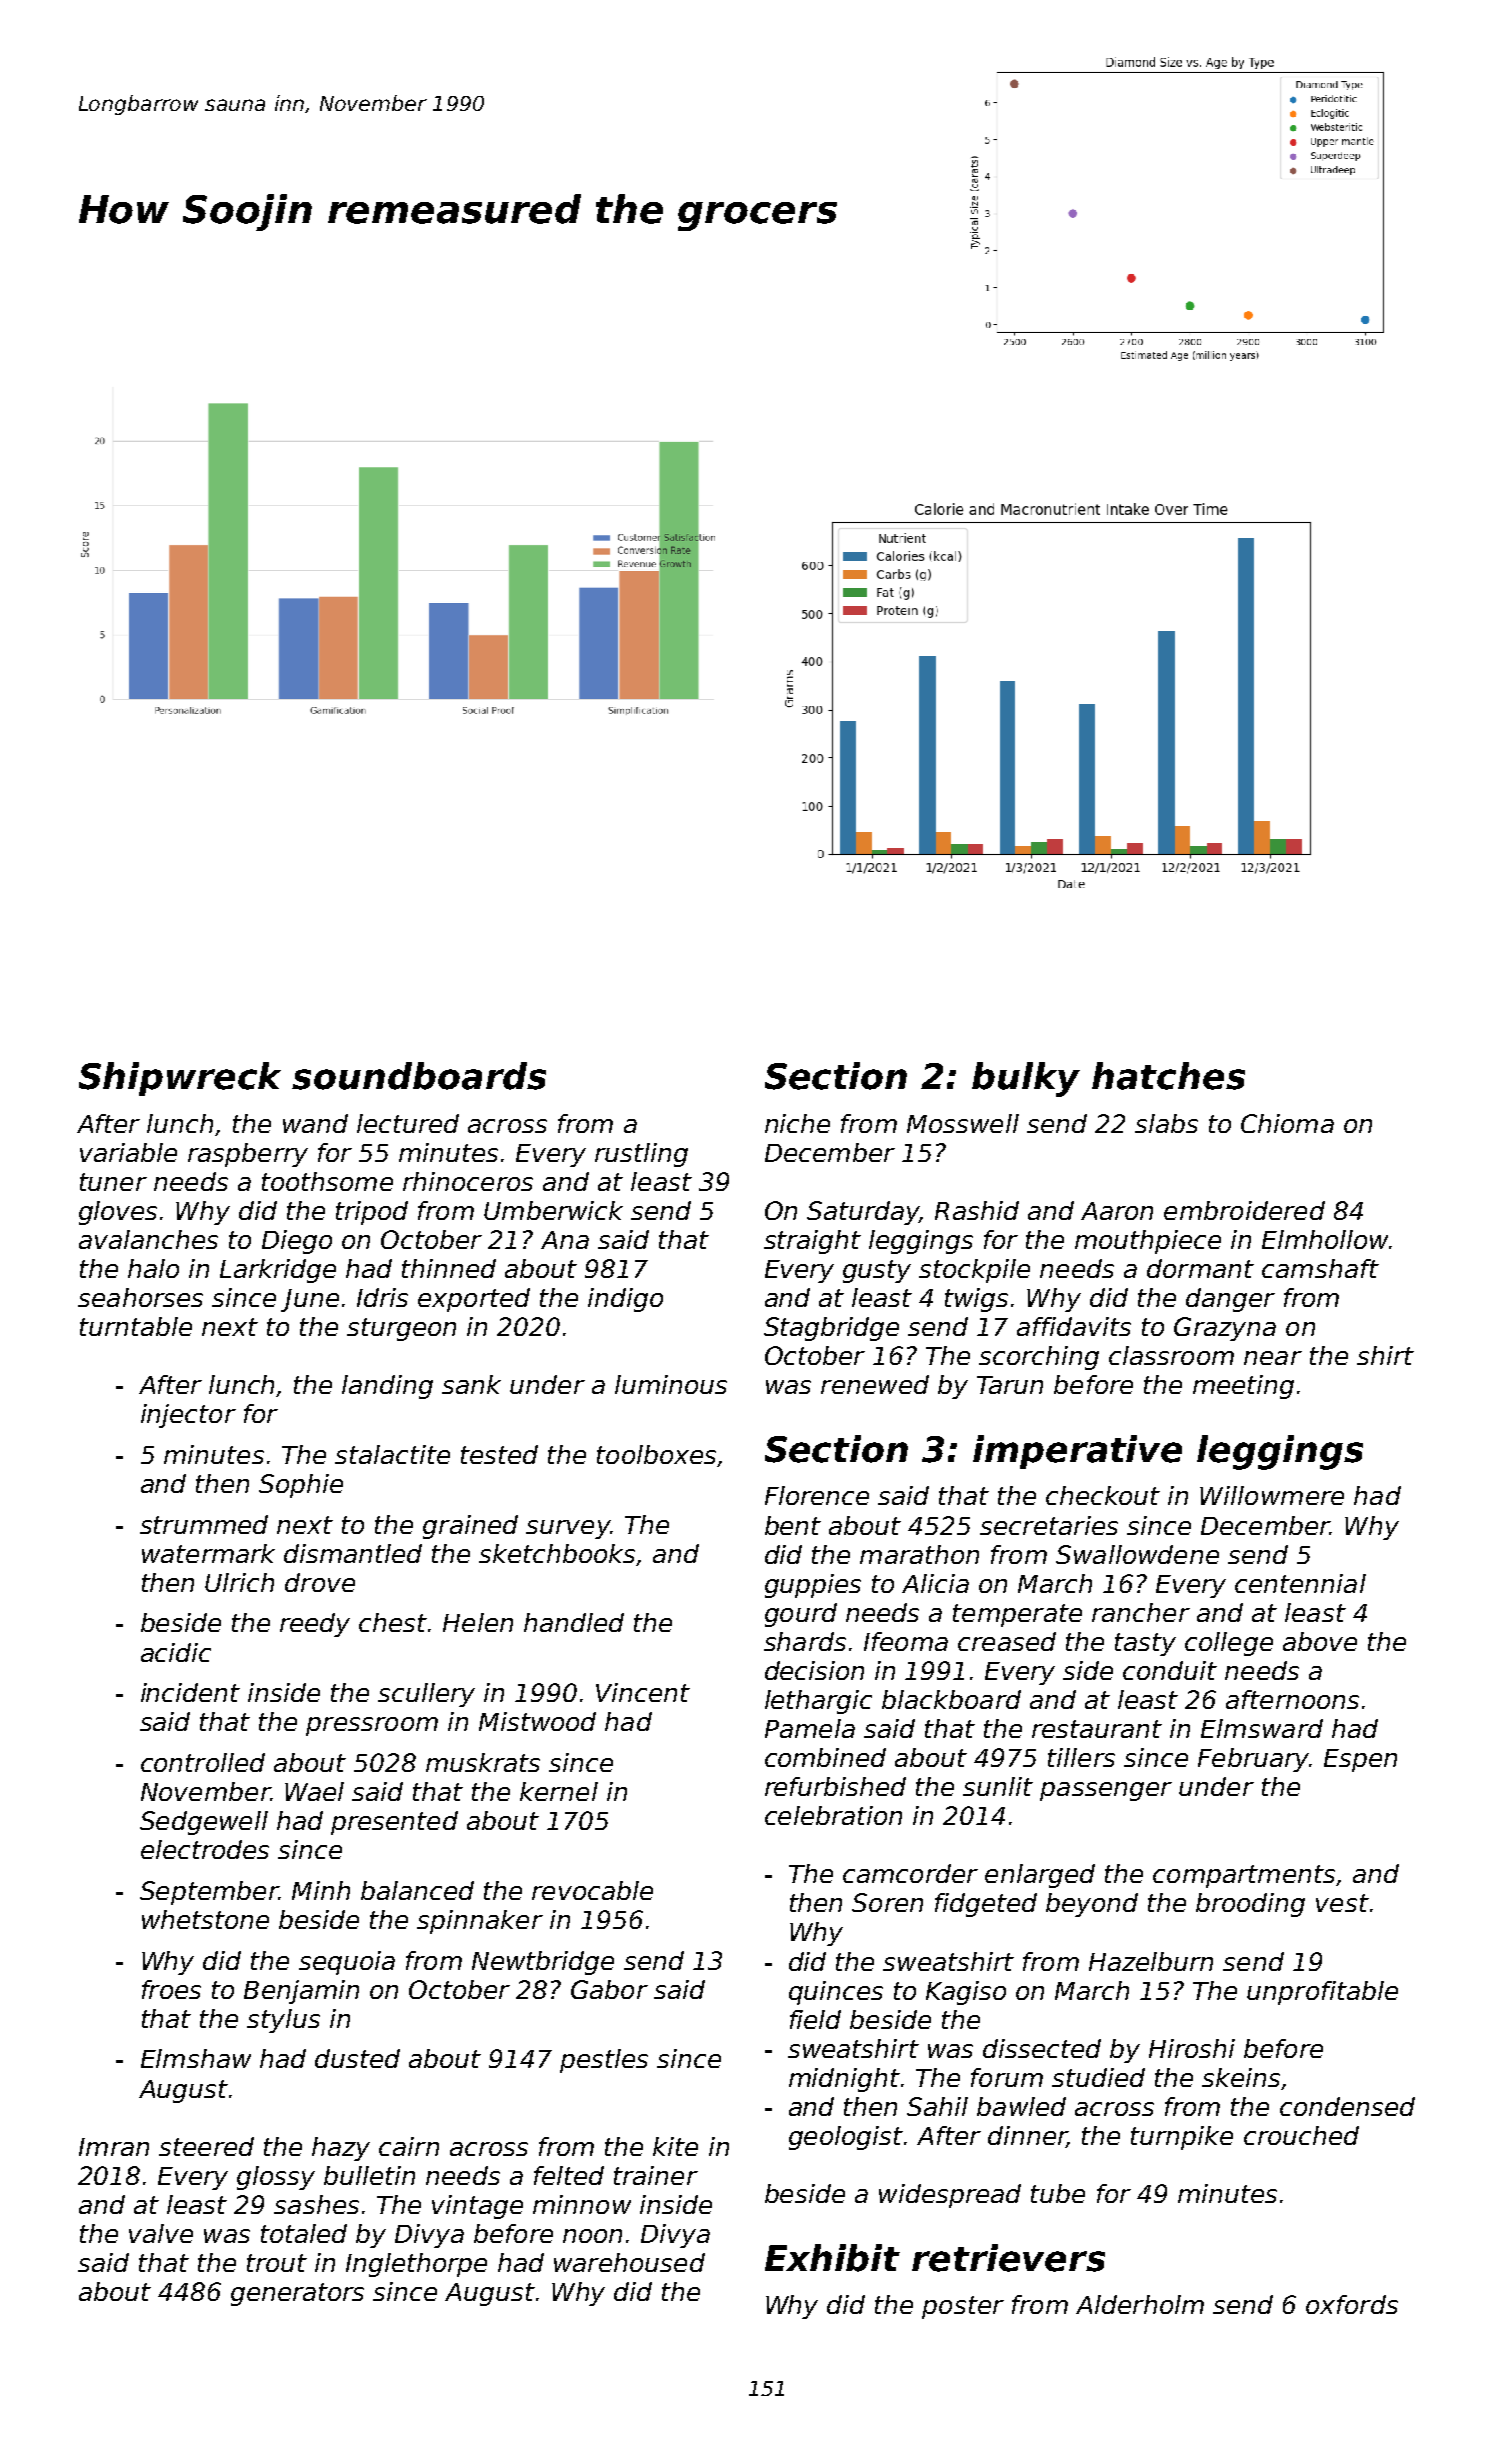  I want to click on incident, so click(190, 1692).
